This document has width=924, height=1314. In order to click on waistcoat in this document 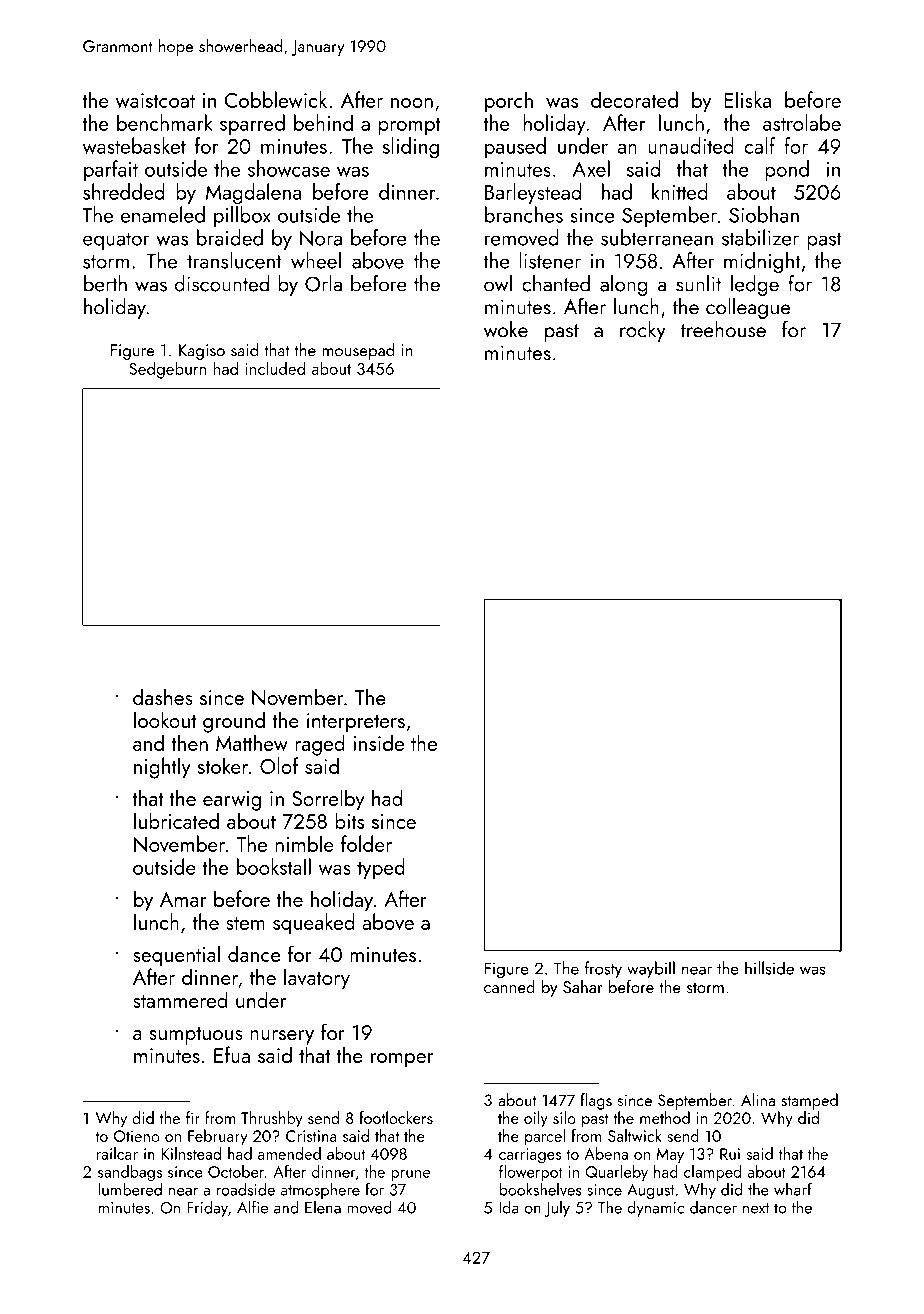, I will do `click(155, 100)`.
